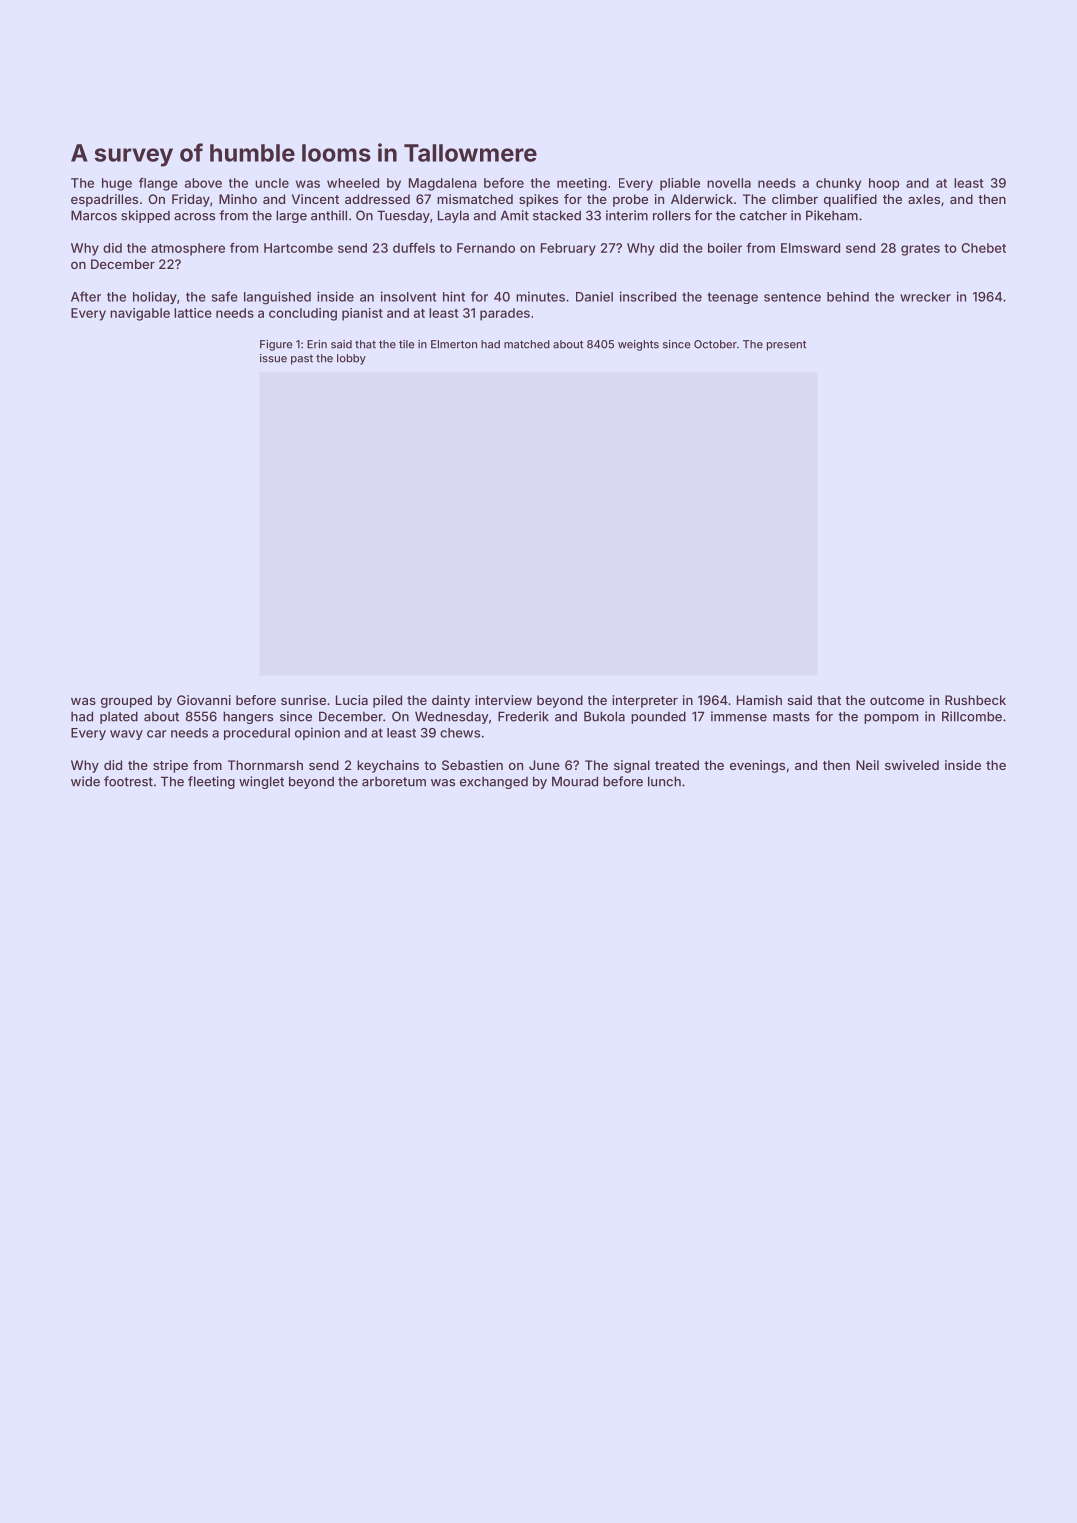 Image resolution: width=1077 pixels, height=1523 pixels. Describe the element at coordinates (715, 344) in the page. I see `October` at that location.
